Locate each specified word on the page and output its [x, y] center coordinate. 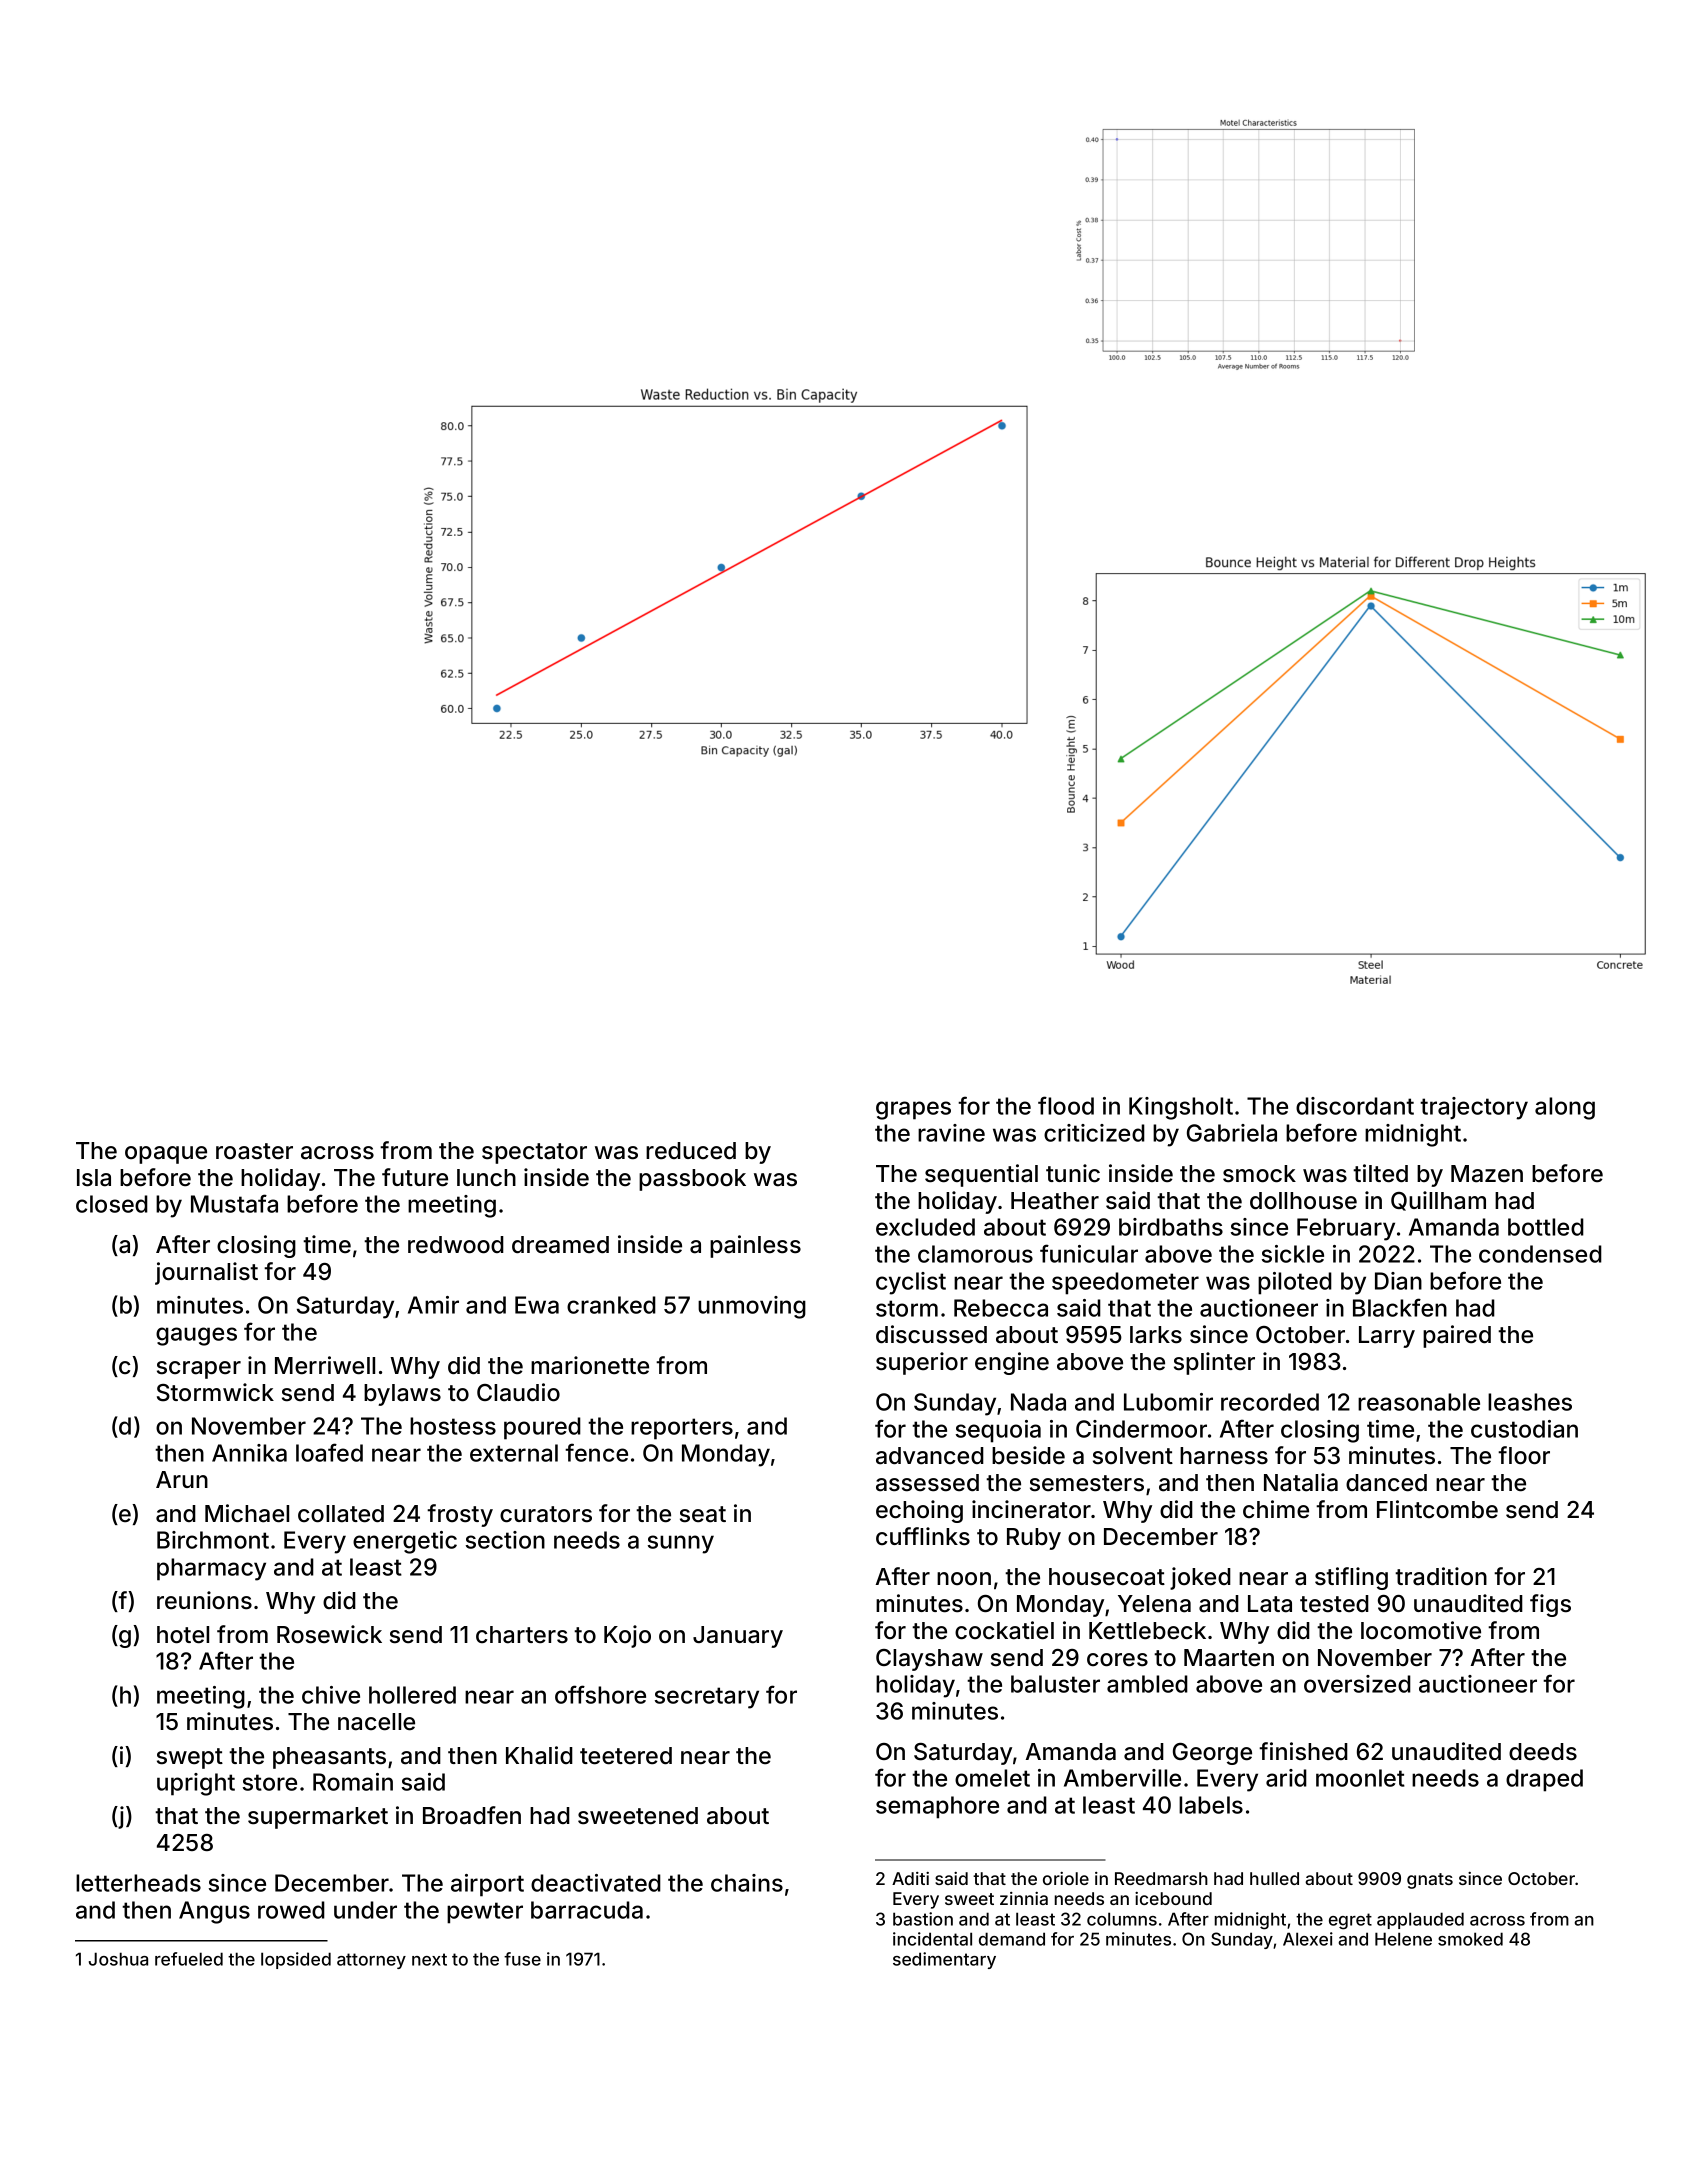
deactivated [596, 1883]
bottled [1546, 1227]
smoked [1470, 1939]
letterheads [138, 1883]
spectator [534, 1153]
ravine [951, 1133]
